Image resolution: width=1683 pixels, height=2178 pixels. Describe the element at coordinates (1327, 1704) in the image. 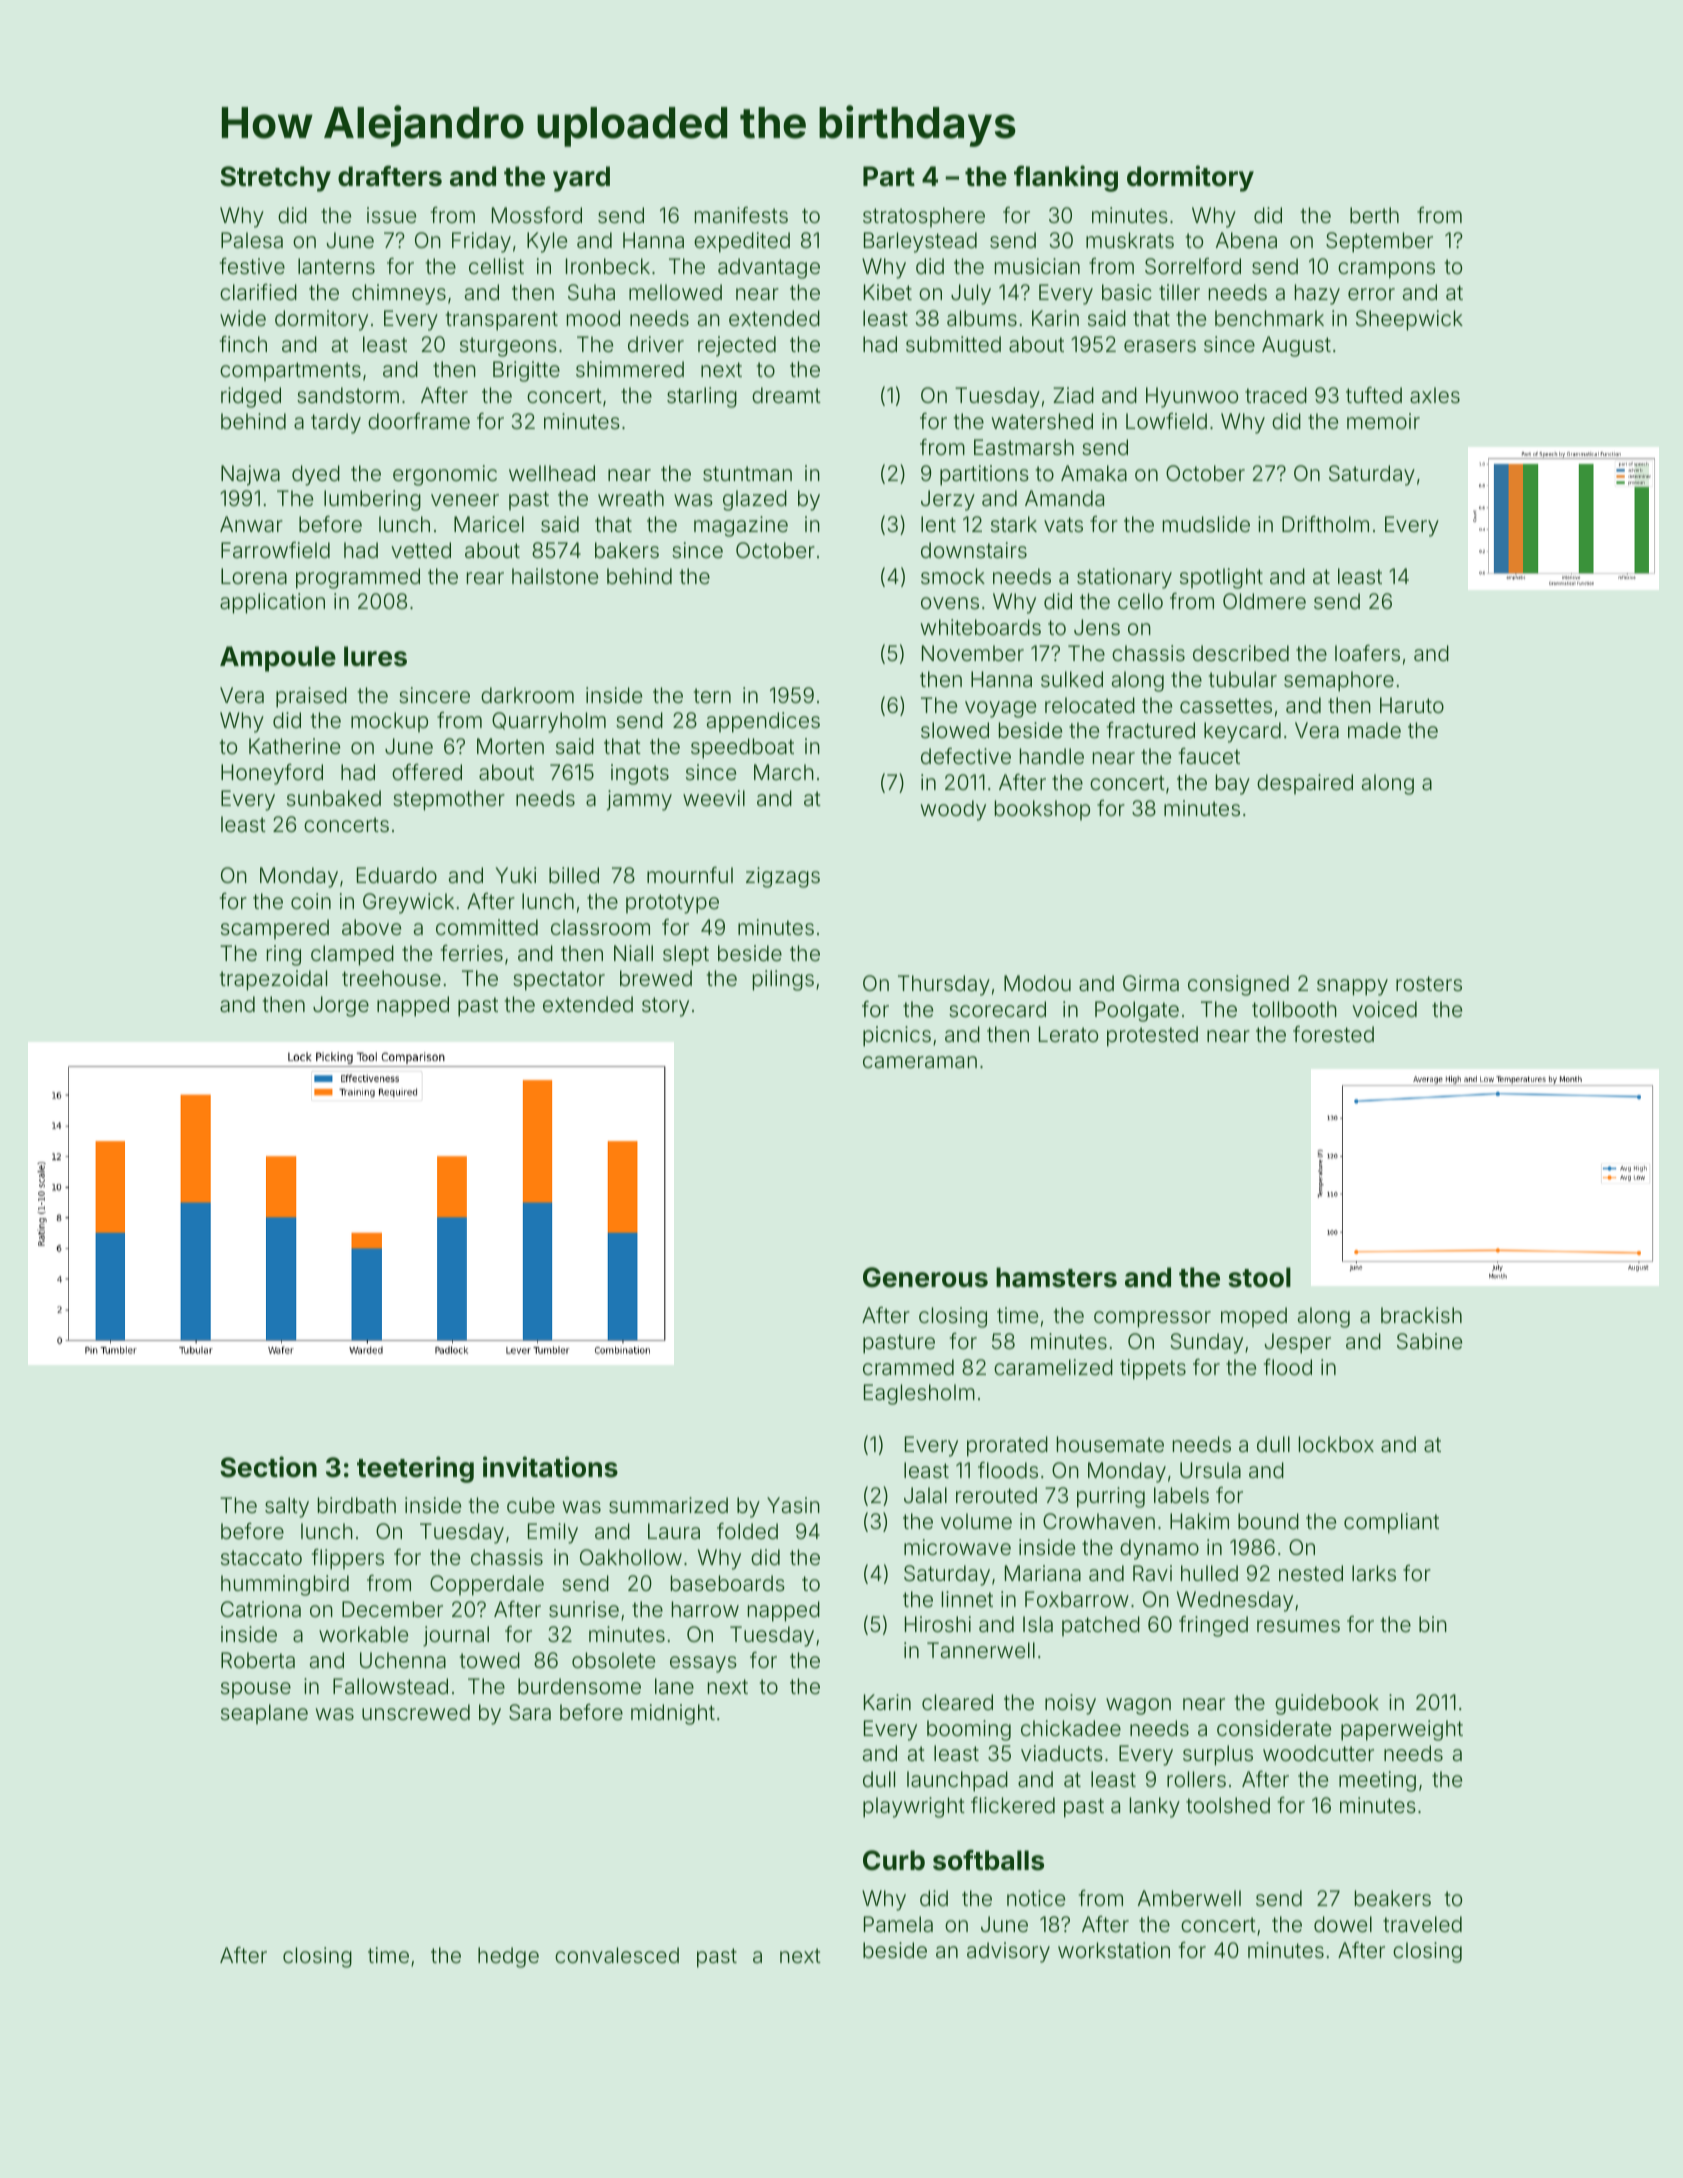

I see `guidebook` at that location.
